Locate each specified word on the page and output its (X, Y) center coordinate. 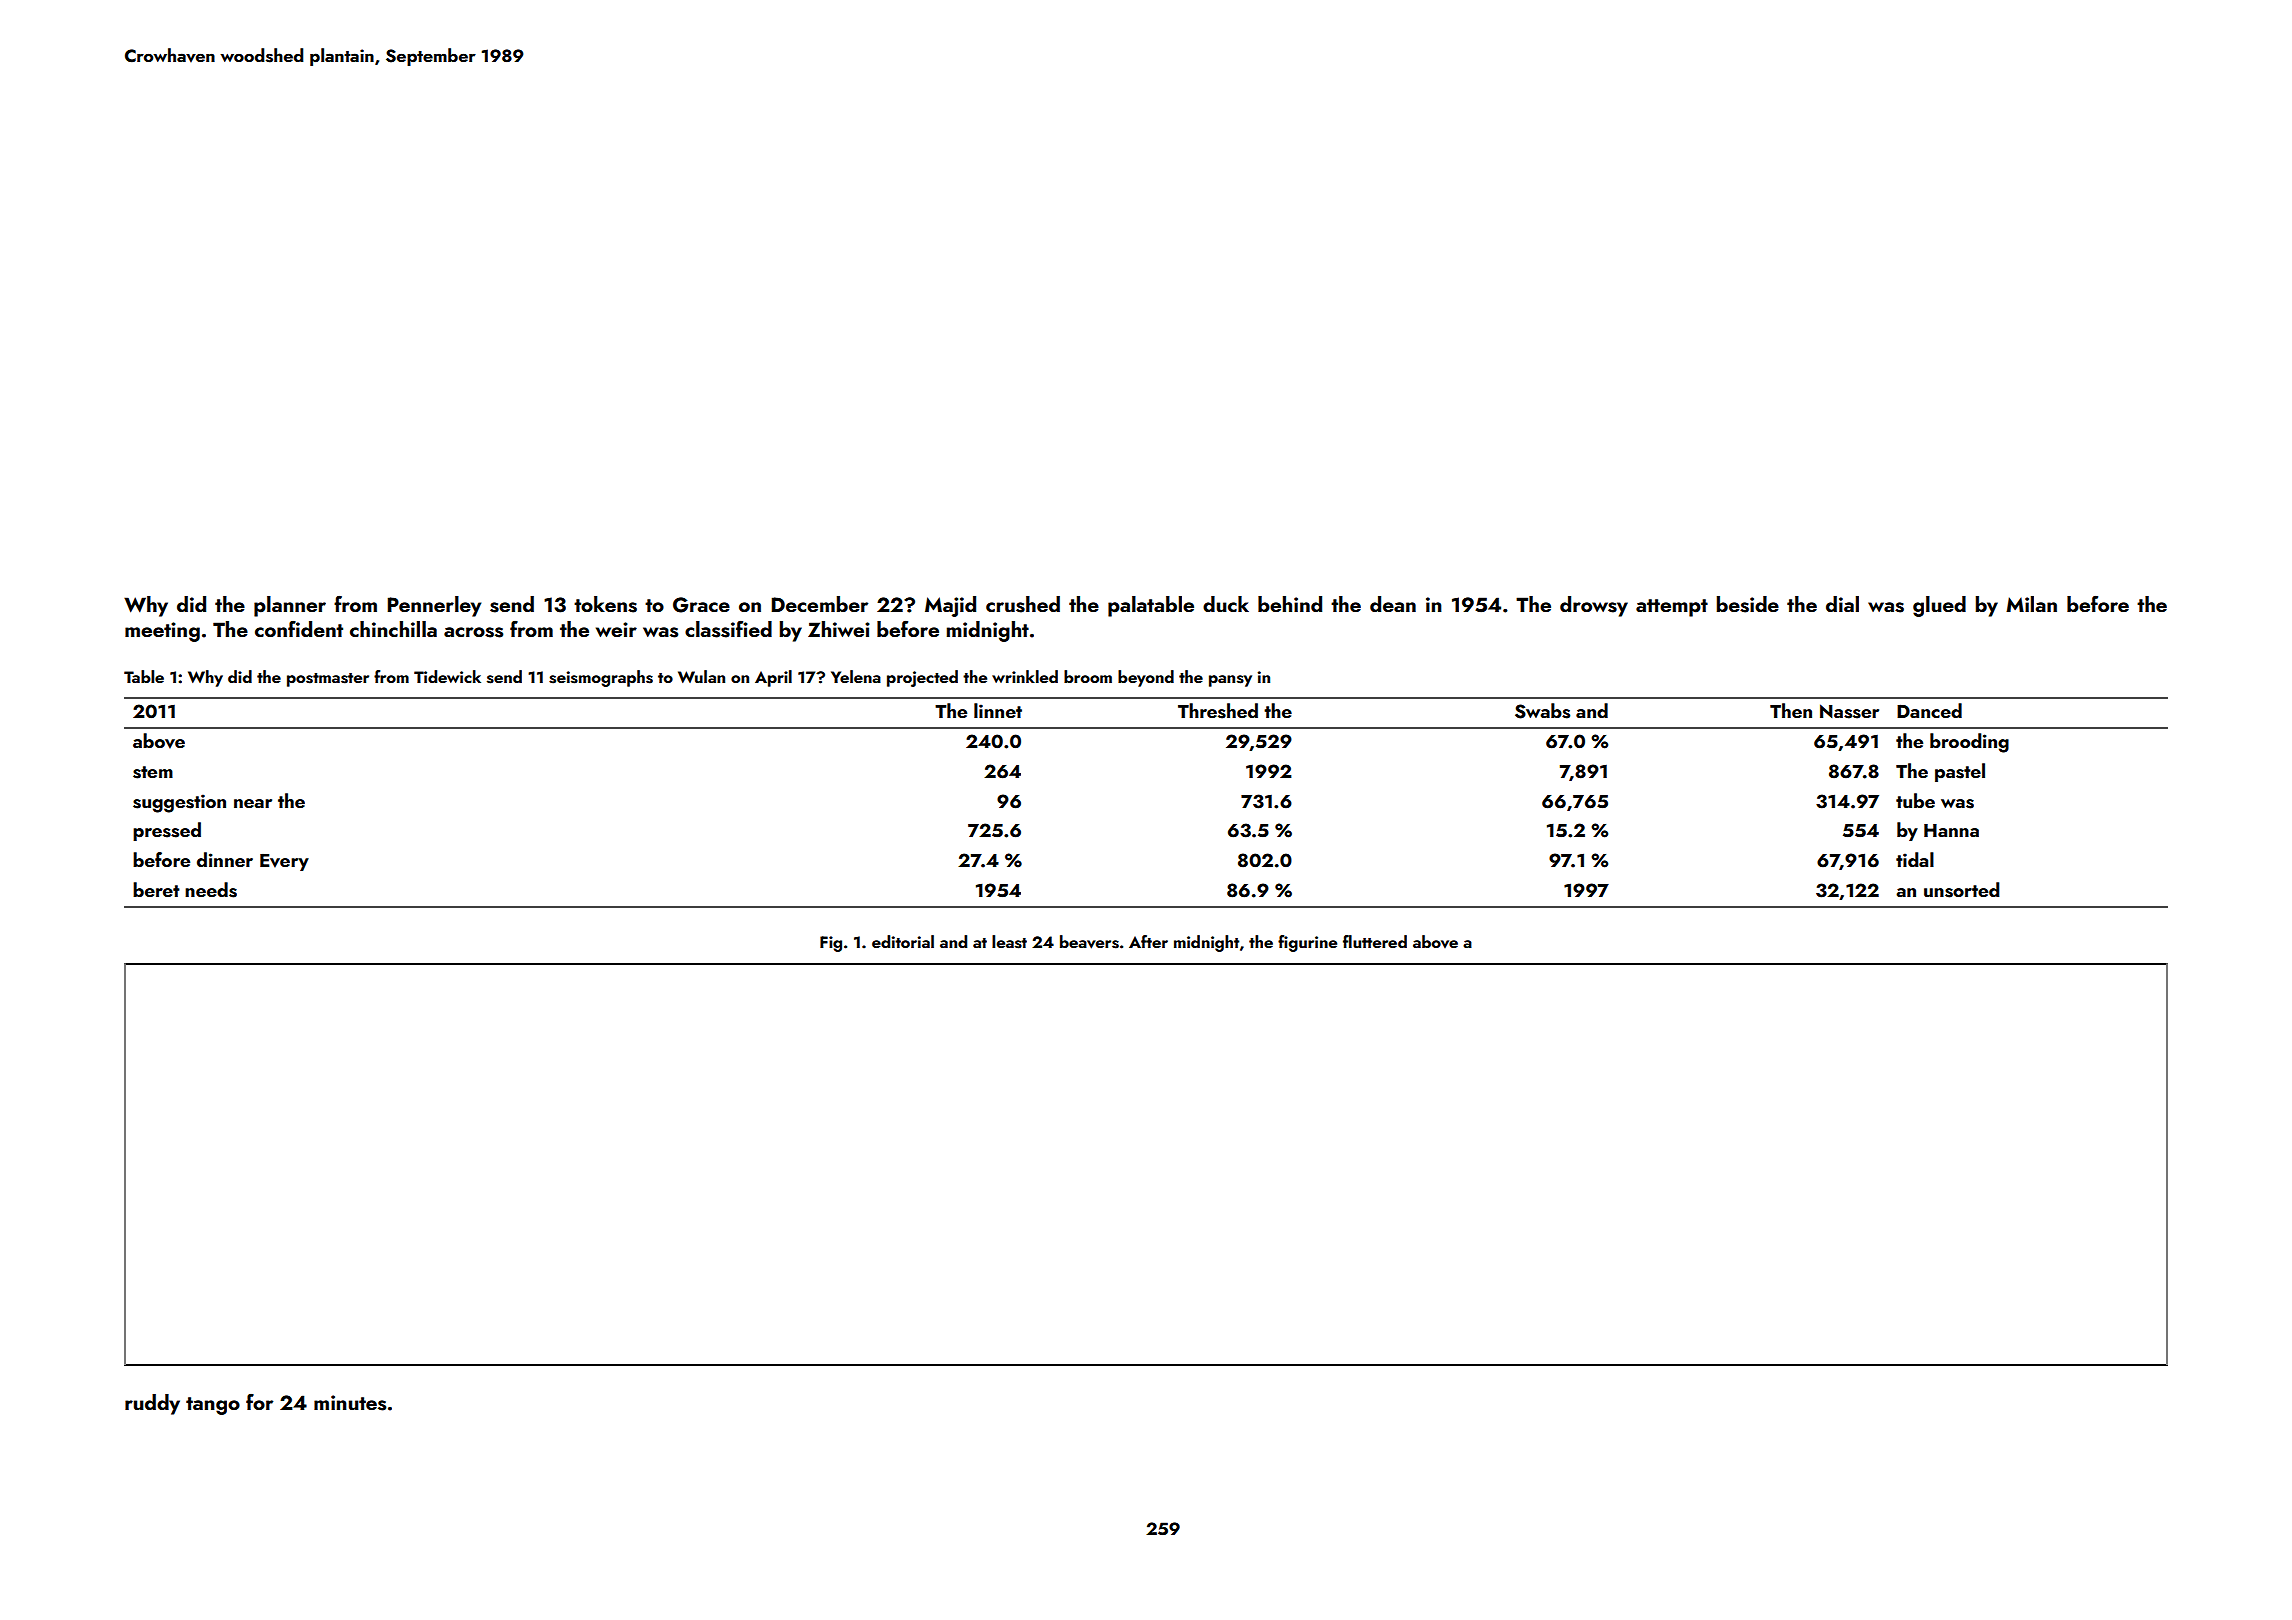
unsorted (1962, 890)
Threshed (1218, 711)
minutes (350, 1403)
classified (728, 629)
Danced (1929, 710)
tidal (1915, 859)
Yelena (856, 676)
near (253, 803)
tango (213, 1406)
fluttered (1375, 941)
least (1009, 942)
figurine (1307, 943)
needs (211, 890)
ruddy (152, 1404)
